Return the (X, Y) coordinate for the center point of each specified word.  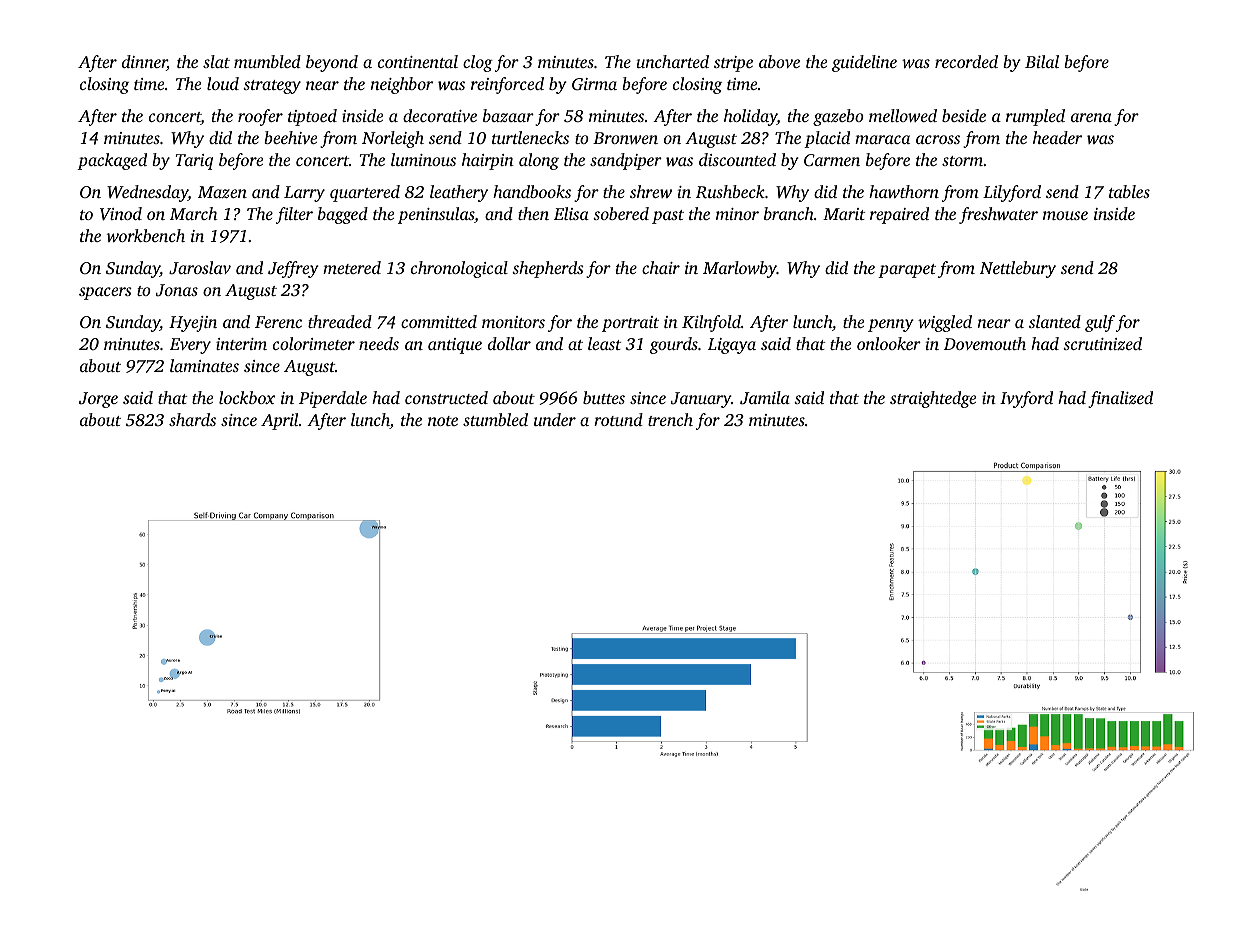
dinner (144, 63)
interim (241, 344)
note (443, 421)
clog (478, 63)
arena (1091, 117)
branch (789, 213)
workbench (146, 235)
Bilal (1042, 61)
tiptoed (312, 117)
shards (192, 419)
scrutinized (1102, 343)
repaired (899, 215)
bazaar (508, 115)
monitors (513, 322)
